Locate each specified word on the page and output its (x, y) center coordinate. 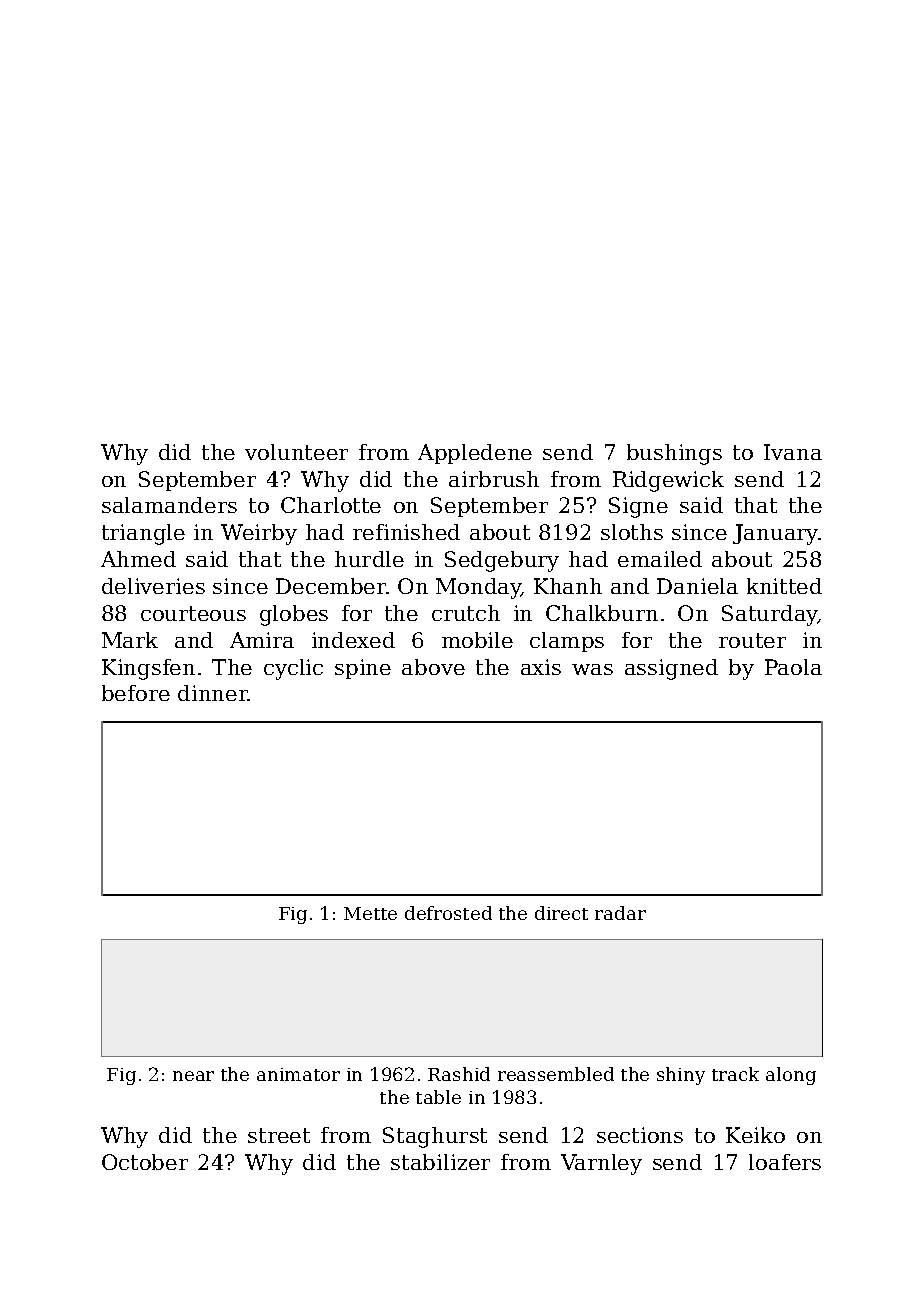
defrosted (448, 913)
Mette (370, 913)
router (752, 640)
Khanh (568, 586)
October (145, 1162)
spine (363, 669)
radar (620, 913)
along (791, 1076)
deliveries (153, 586)
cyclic (293, 669)
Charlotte (331, 505)
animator (298, 1074)
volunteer (296, 452)
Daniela (697, 586)
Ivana (793, 452)
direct (561, 913)
